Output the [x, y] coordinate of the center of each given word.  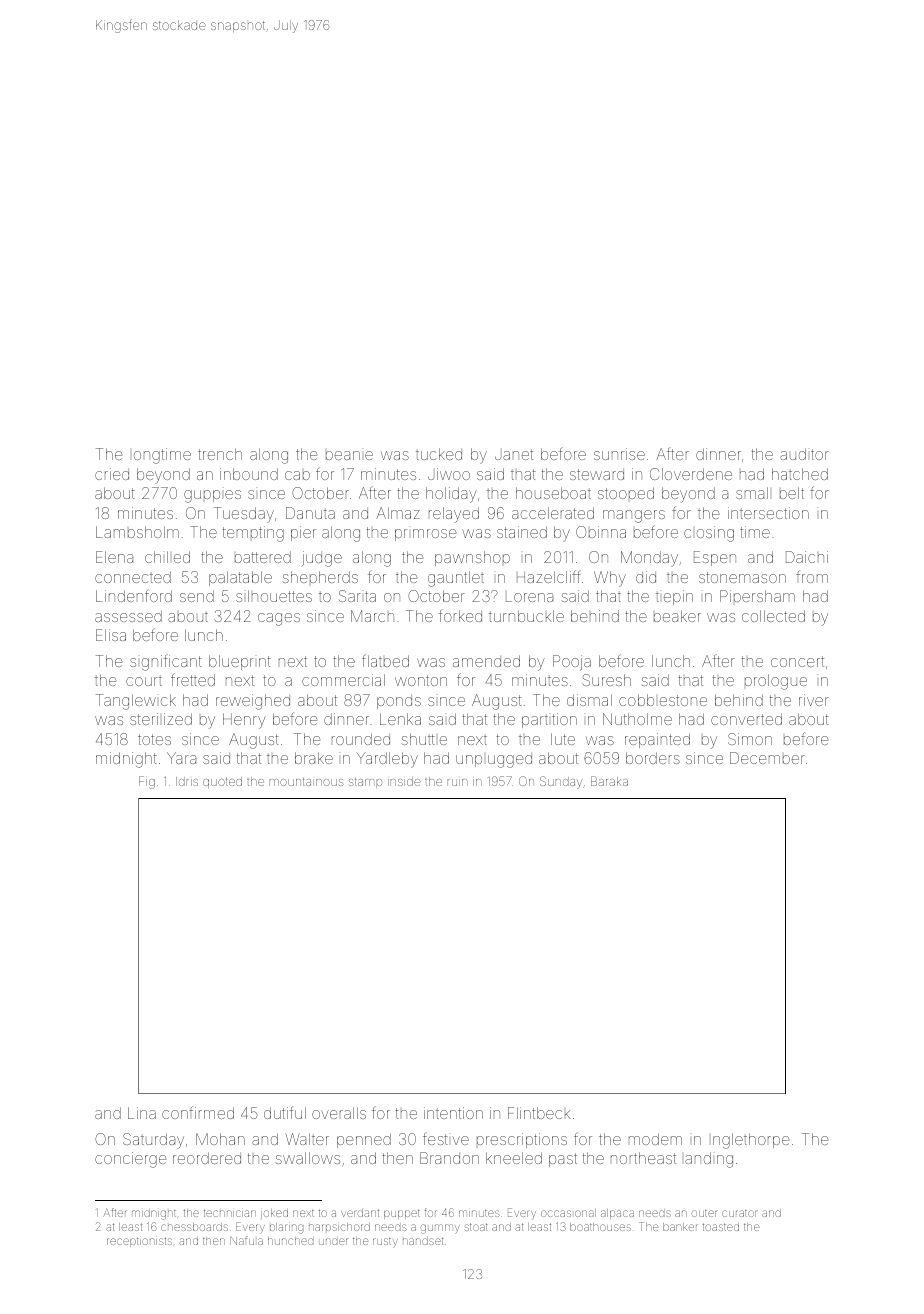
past [563, 1160]
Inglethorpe [751, 1141]
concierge [130, 1160]
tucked [439, 454]
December [767, 758]
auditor [804, 454]
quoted [222, 782]
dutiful [285, 1113]
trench [220, 454]
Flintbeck [539, 1113]
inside [404, 781]
